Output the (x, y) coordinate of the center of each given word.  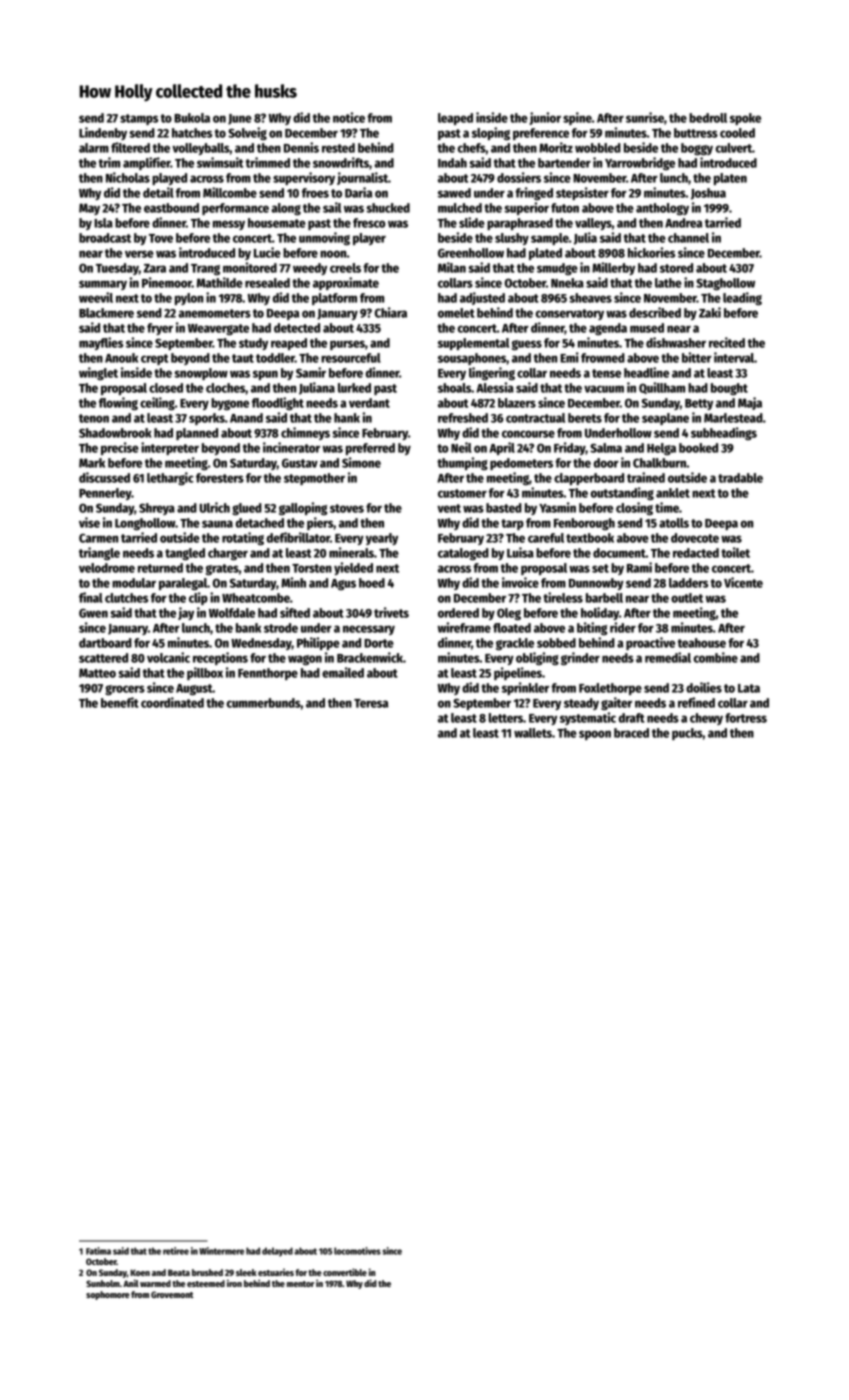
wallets (533, 733)
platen (730, 179)
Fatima (98, 1251)
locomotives (357, 1251)
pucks (687, 734)
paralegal (183, 584)
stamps (139, 119)
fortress (746, 718)
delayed (277, 1252)
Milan (452, 267)
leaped (455, 119)
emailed (343, 672)
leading (742, 298)
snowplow (201, 374)
